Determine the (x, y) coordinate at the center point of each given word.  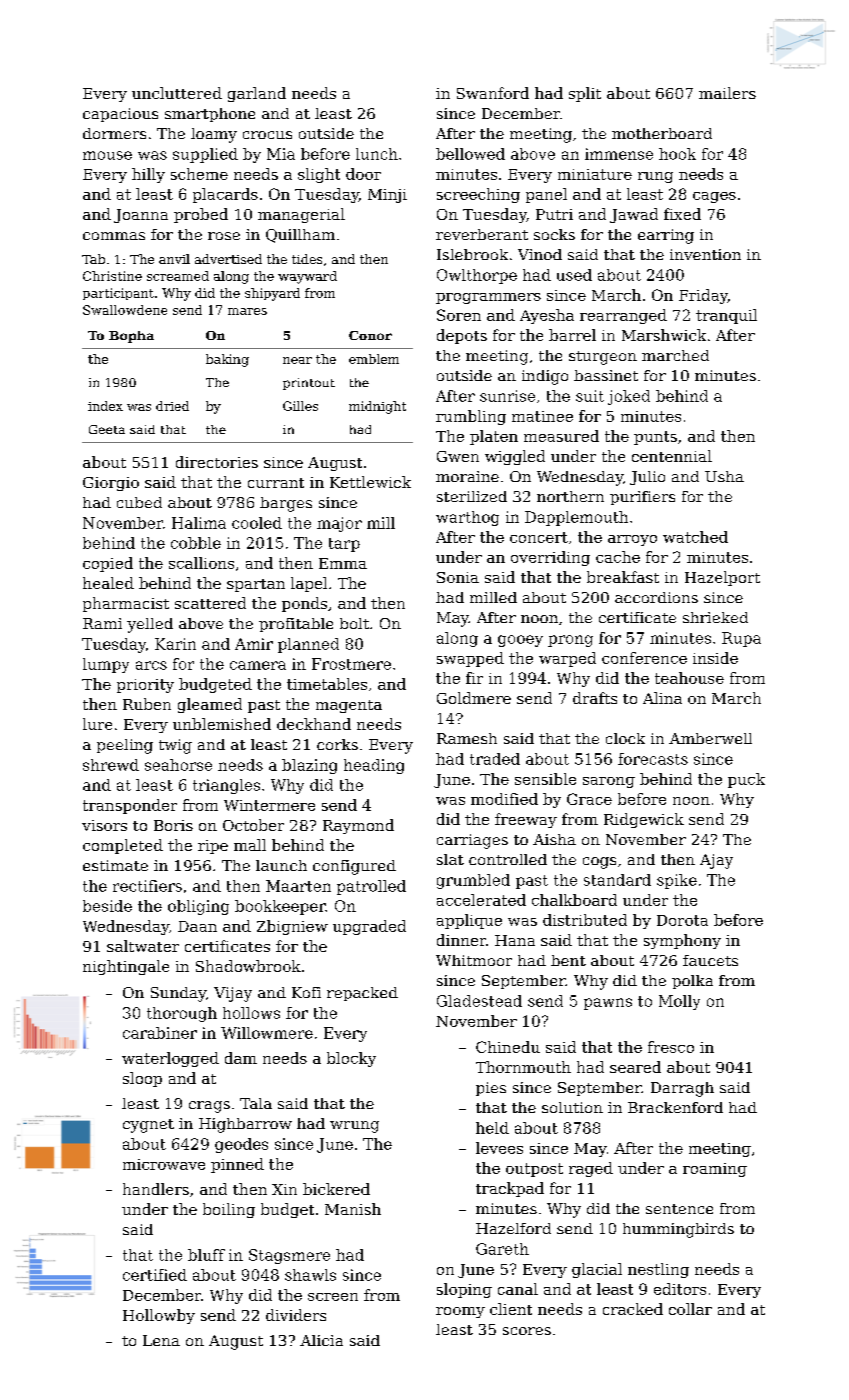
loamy (214, 135)
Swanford (493, 93)
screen (333, 1297)
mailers (727, 93)
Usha (724, 476)
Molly (679, 1002)
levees (499, 1148)
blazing (309, 766)
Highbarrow (245, 1125)
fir (474, 678)
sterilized (472, 496)
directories (217, 462)
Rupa (741, 639)
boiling (229, 1210)
